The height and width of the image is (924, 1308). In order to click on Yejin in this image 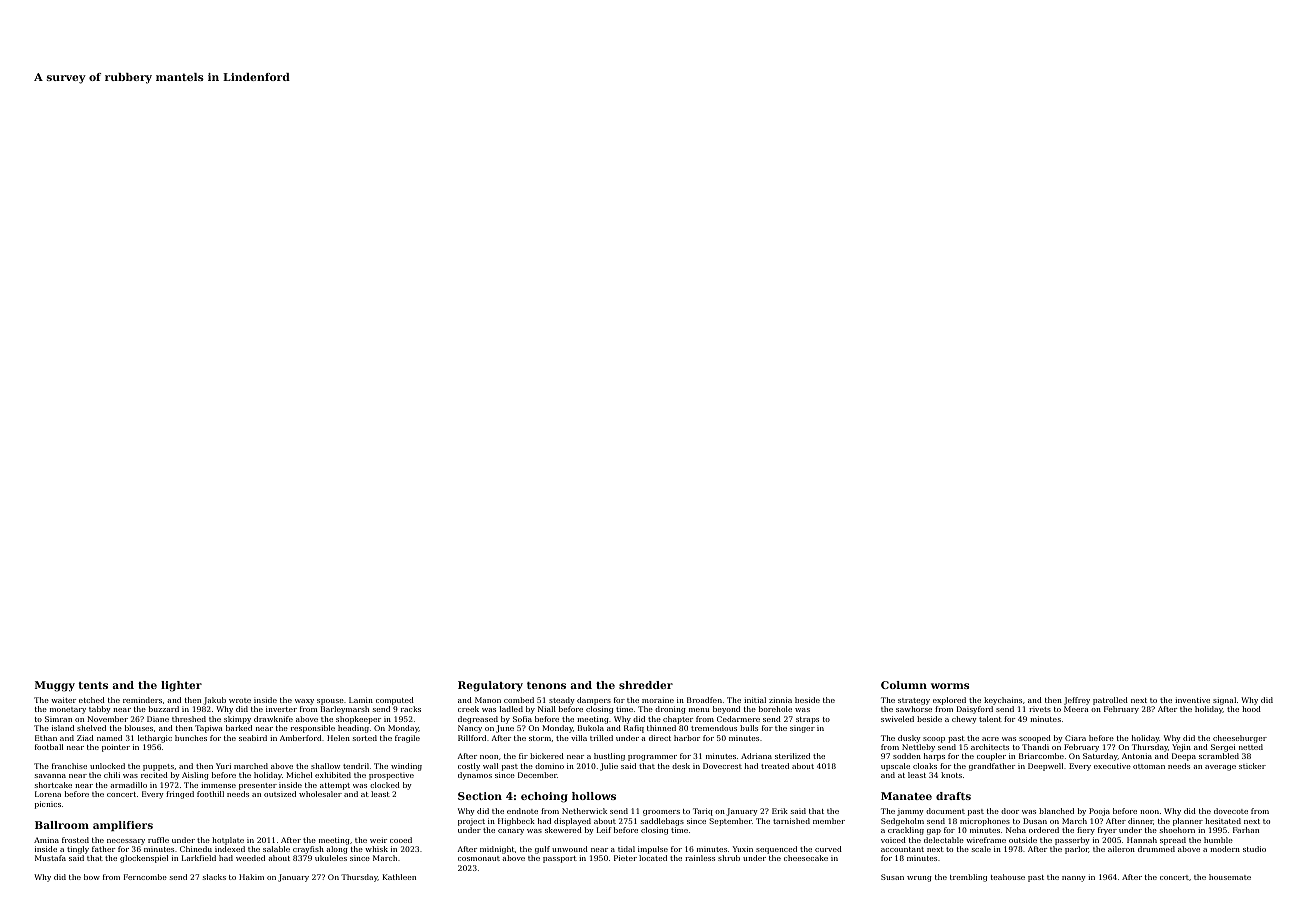, I will do `click(1181, 748)`.
